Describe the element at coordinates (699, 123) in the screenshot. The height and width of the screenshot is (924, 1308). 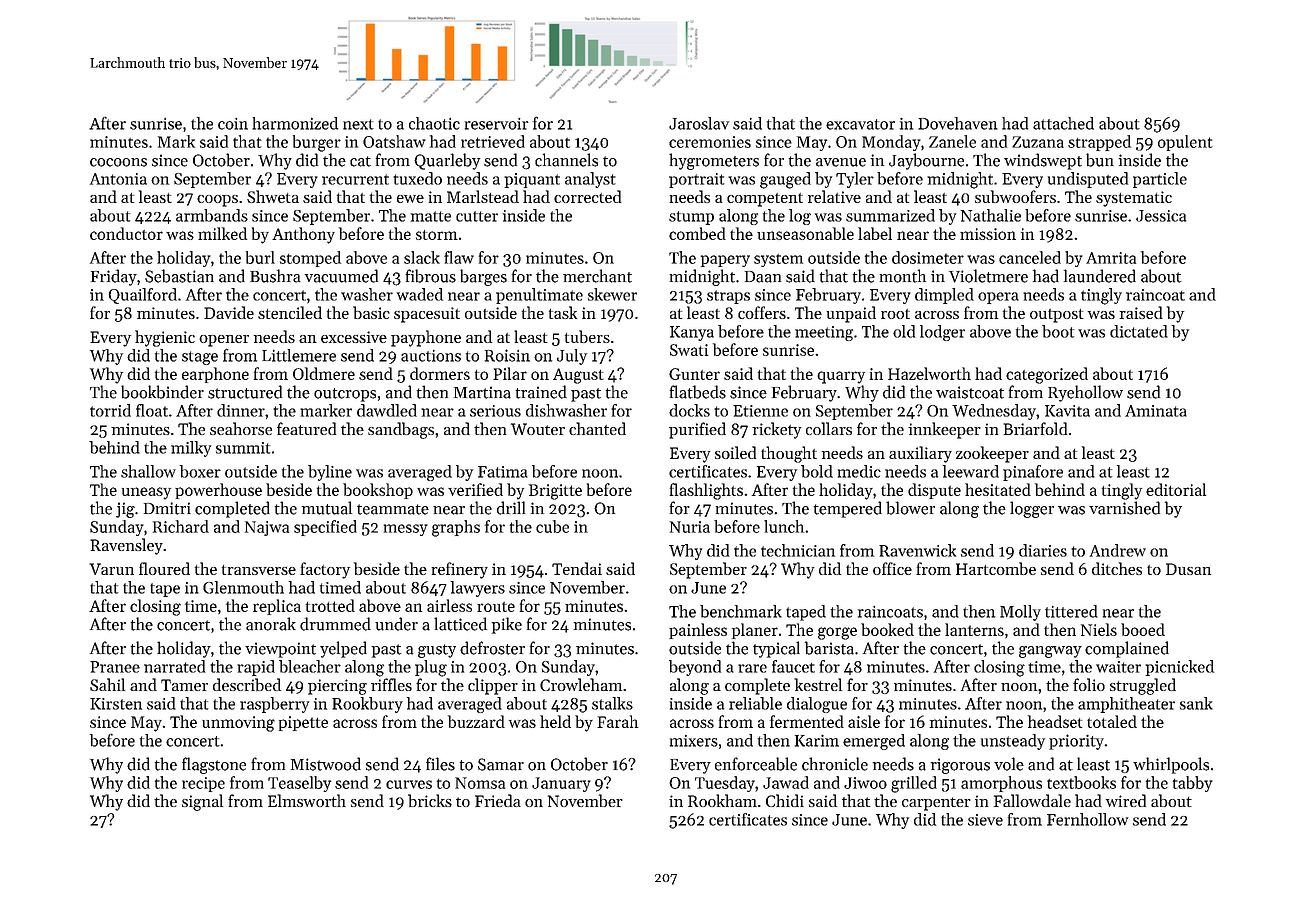
I see `Jaroslav` at that location.
